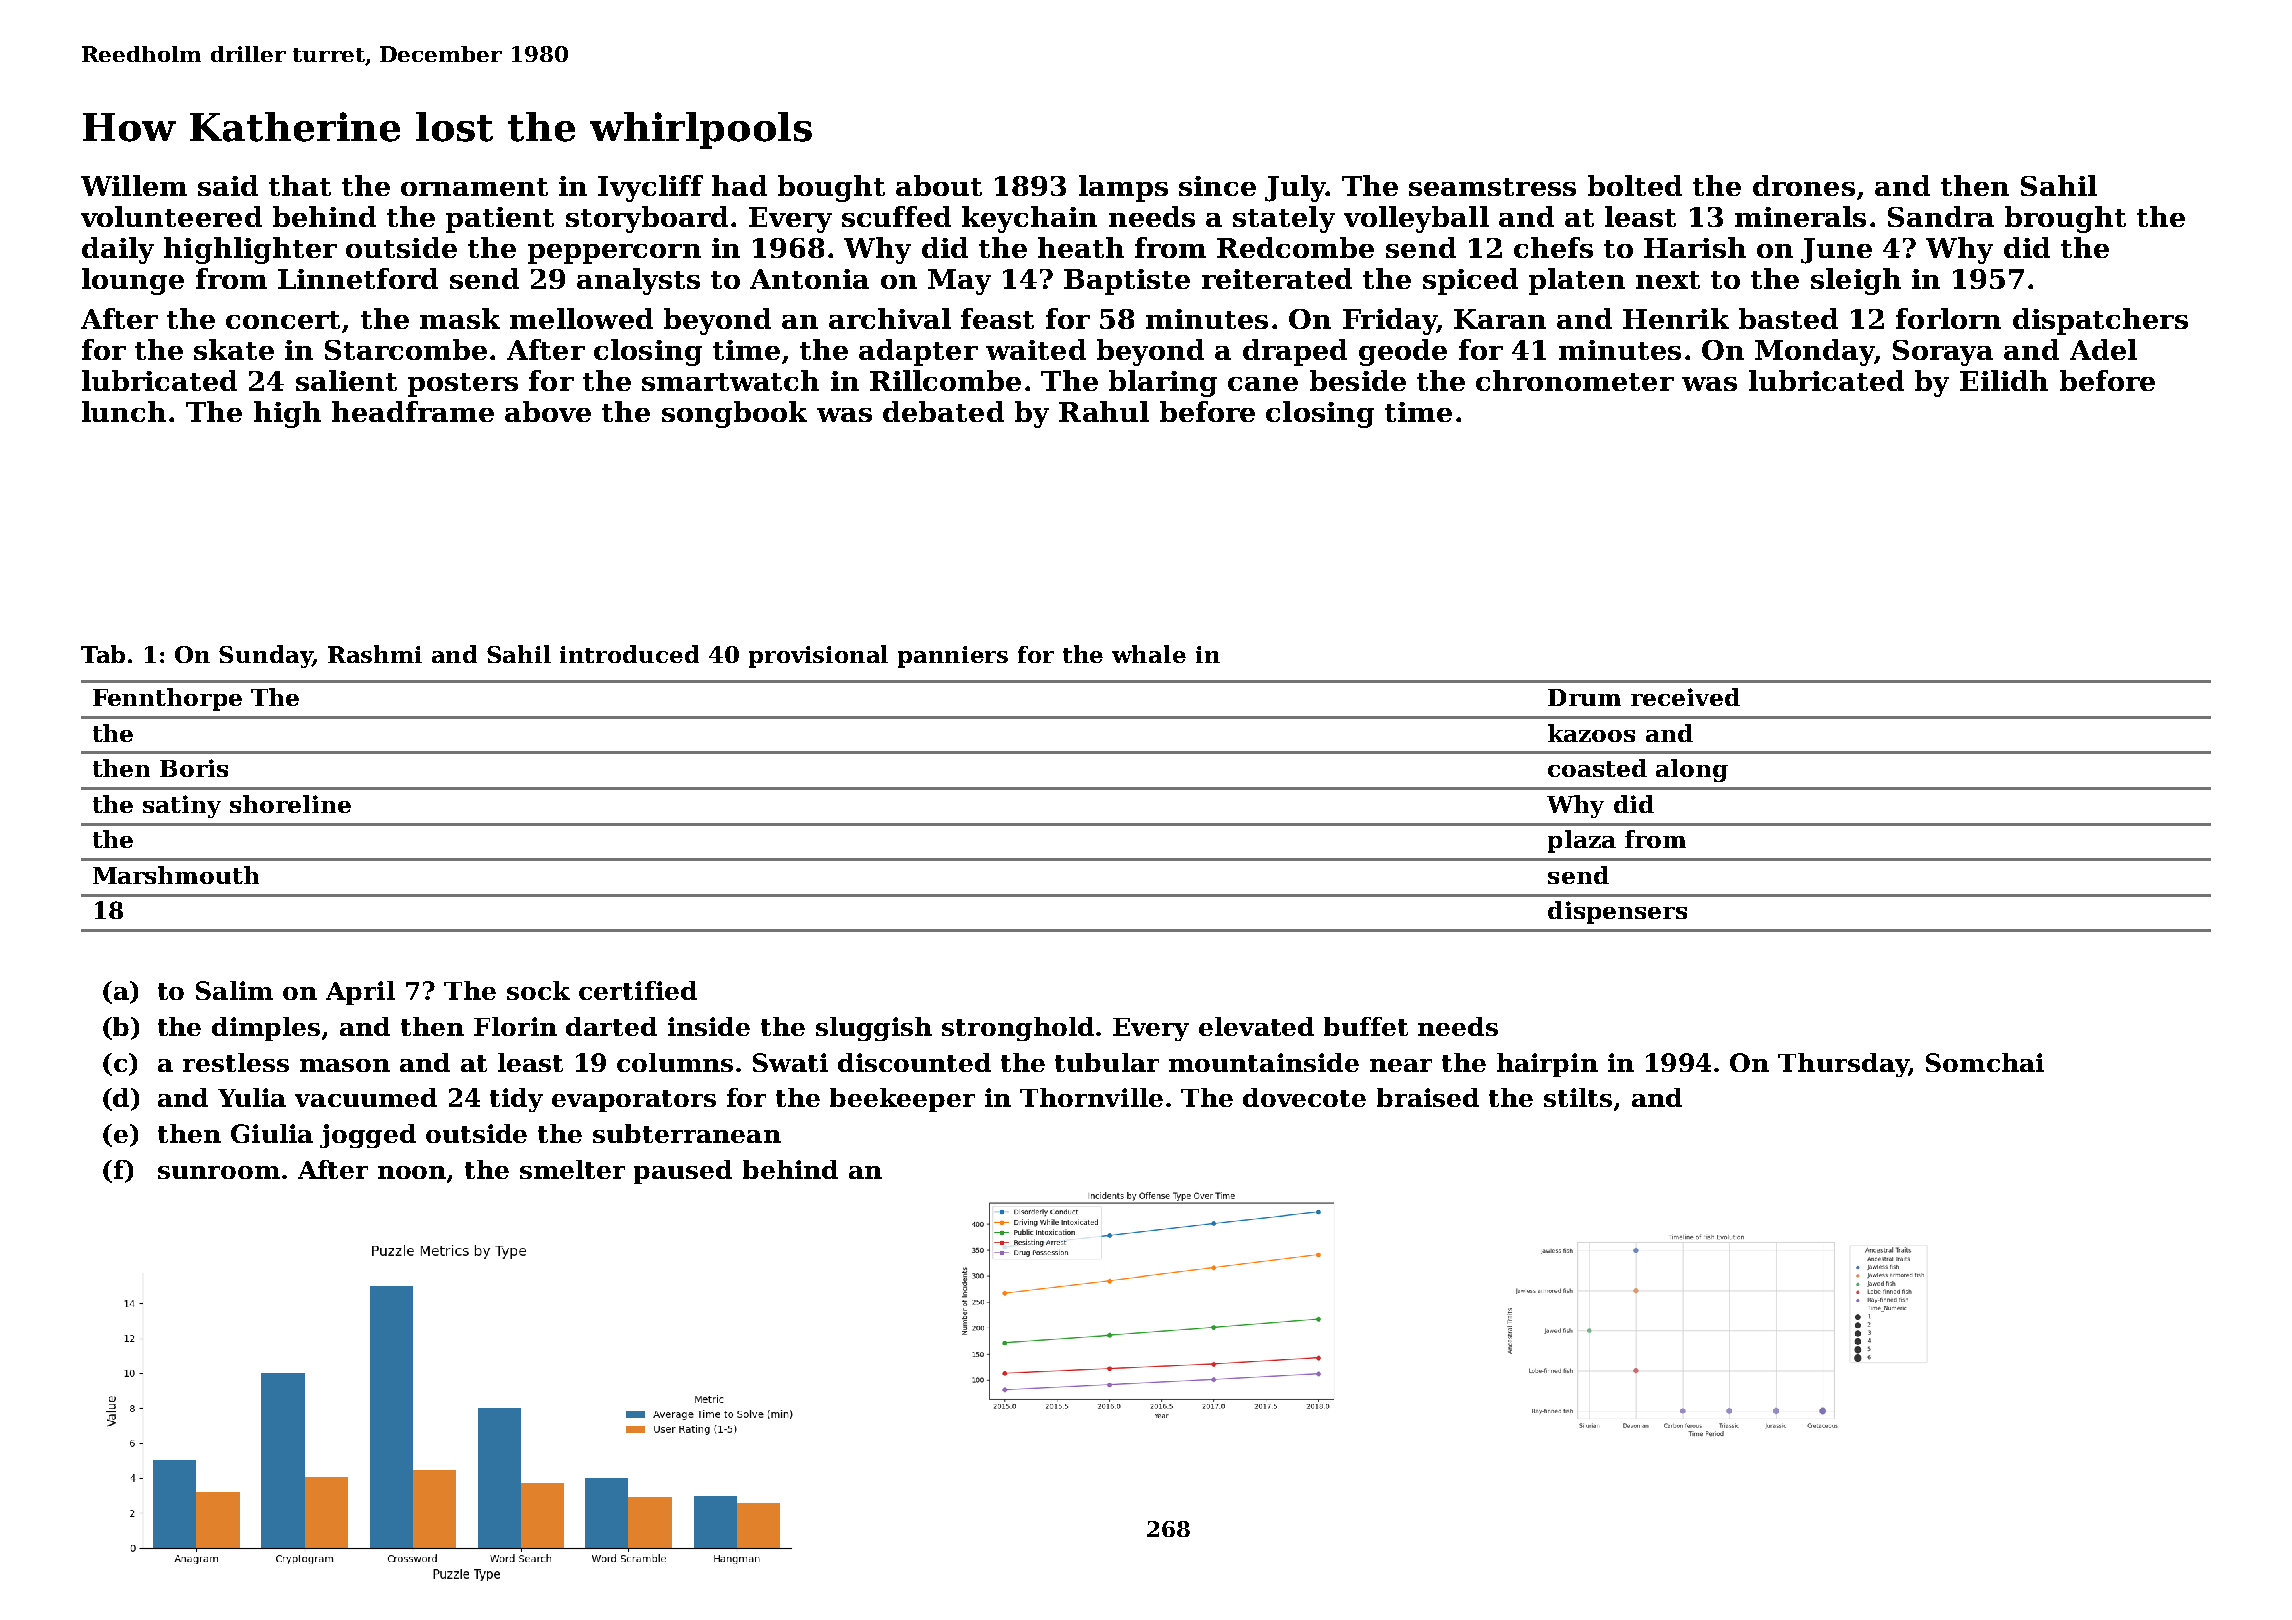 The image size is (2292, 1620). What do you see at coordinates (2100, 321) in the image?
I see `dispatchers` at bounding box center [2100, 321].
